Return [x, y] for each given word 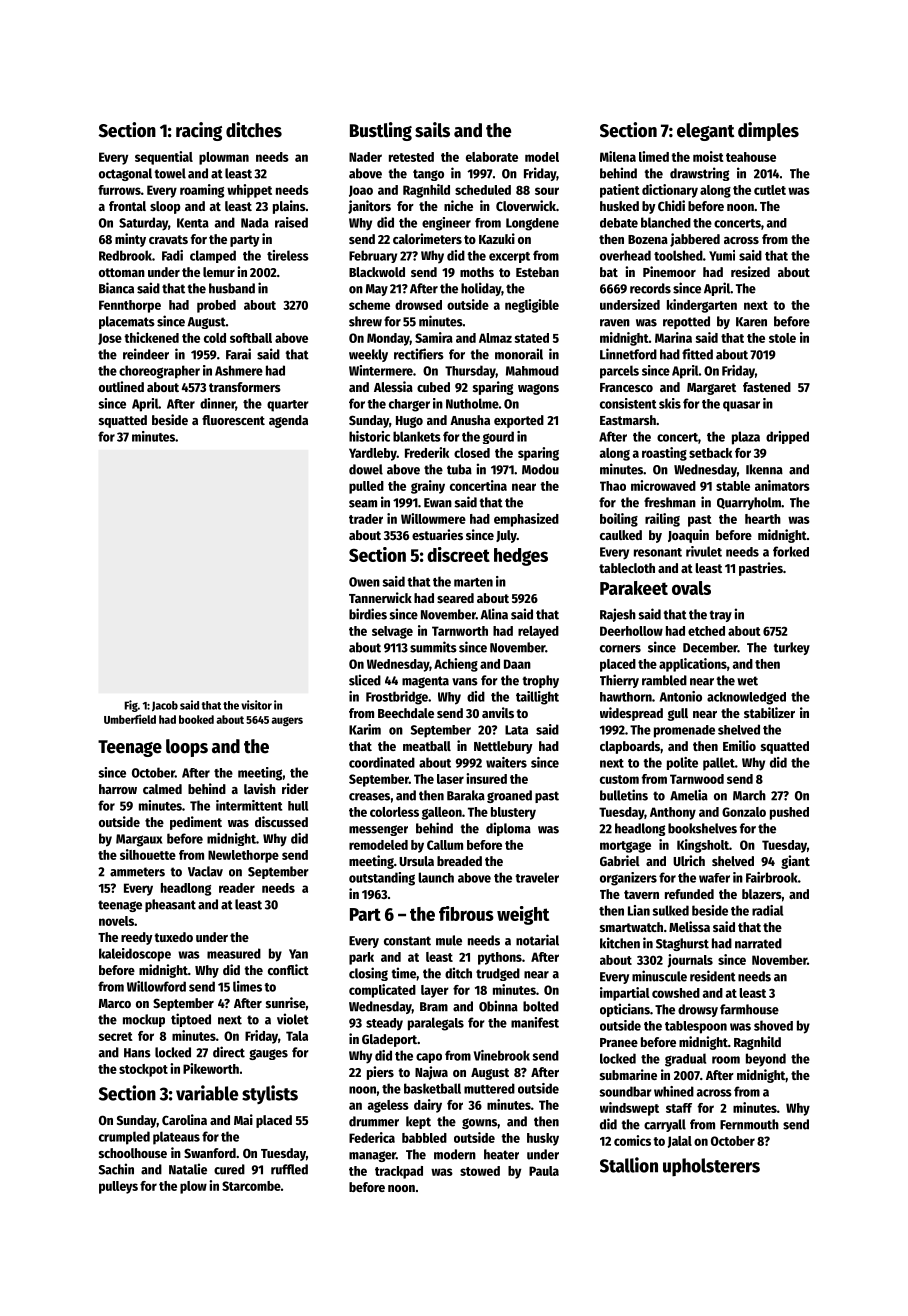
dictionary [670, 191]
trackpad [399, 1172]
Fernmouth [749, 1124]
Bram [434, 1007]
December [710, 647]
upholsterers [711, 1167]
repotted [686, 322]
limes [247, 986]
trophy [541, 681]
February [373, 256]
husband [232, 288]
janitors [369, 207]
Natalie [188, 1169]
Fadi [172, 255]
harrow [118, 789]
